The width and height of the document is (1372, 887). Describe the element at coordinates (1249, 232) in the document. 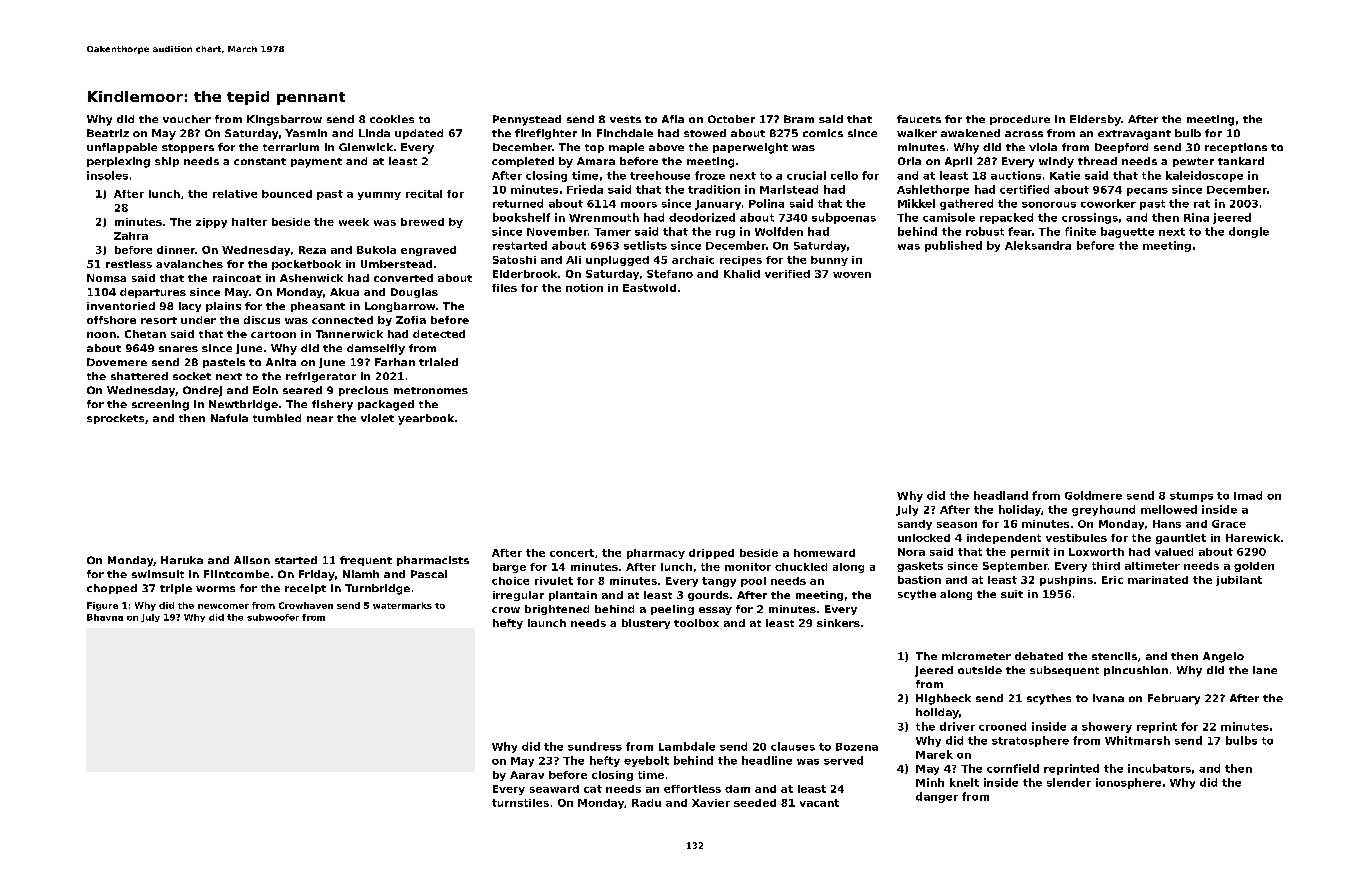

I see `dongle` at that location.
